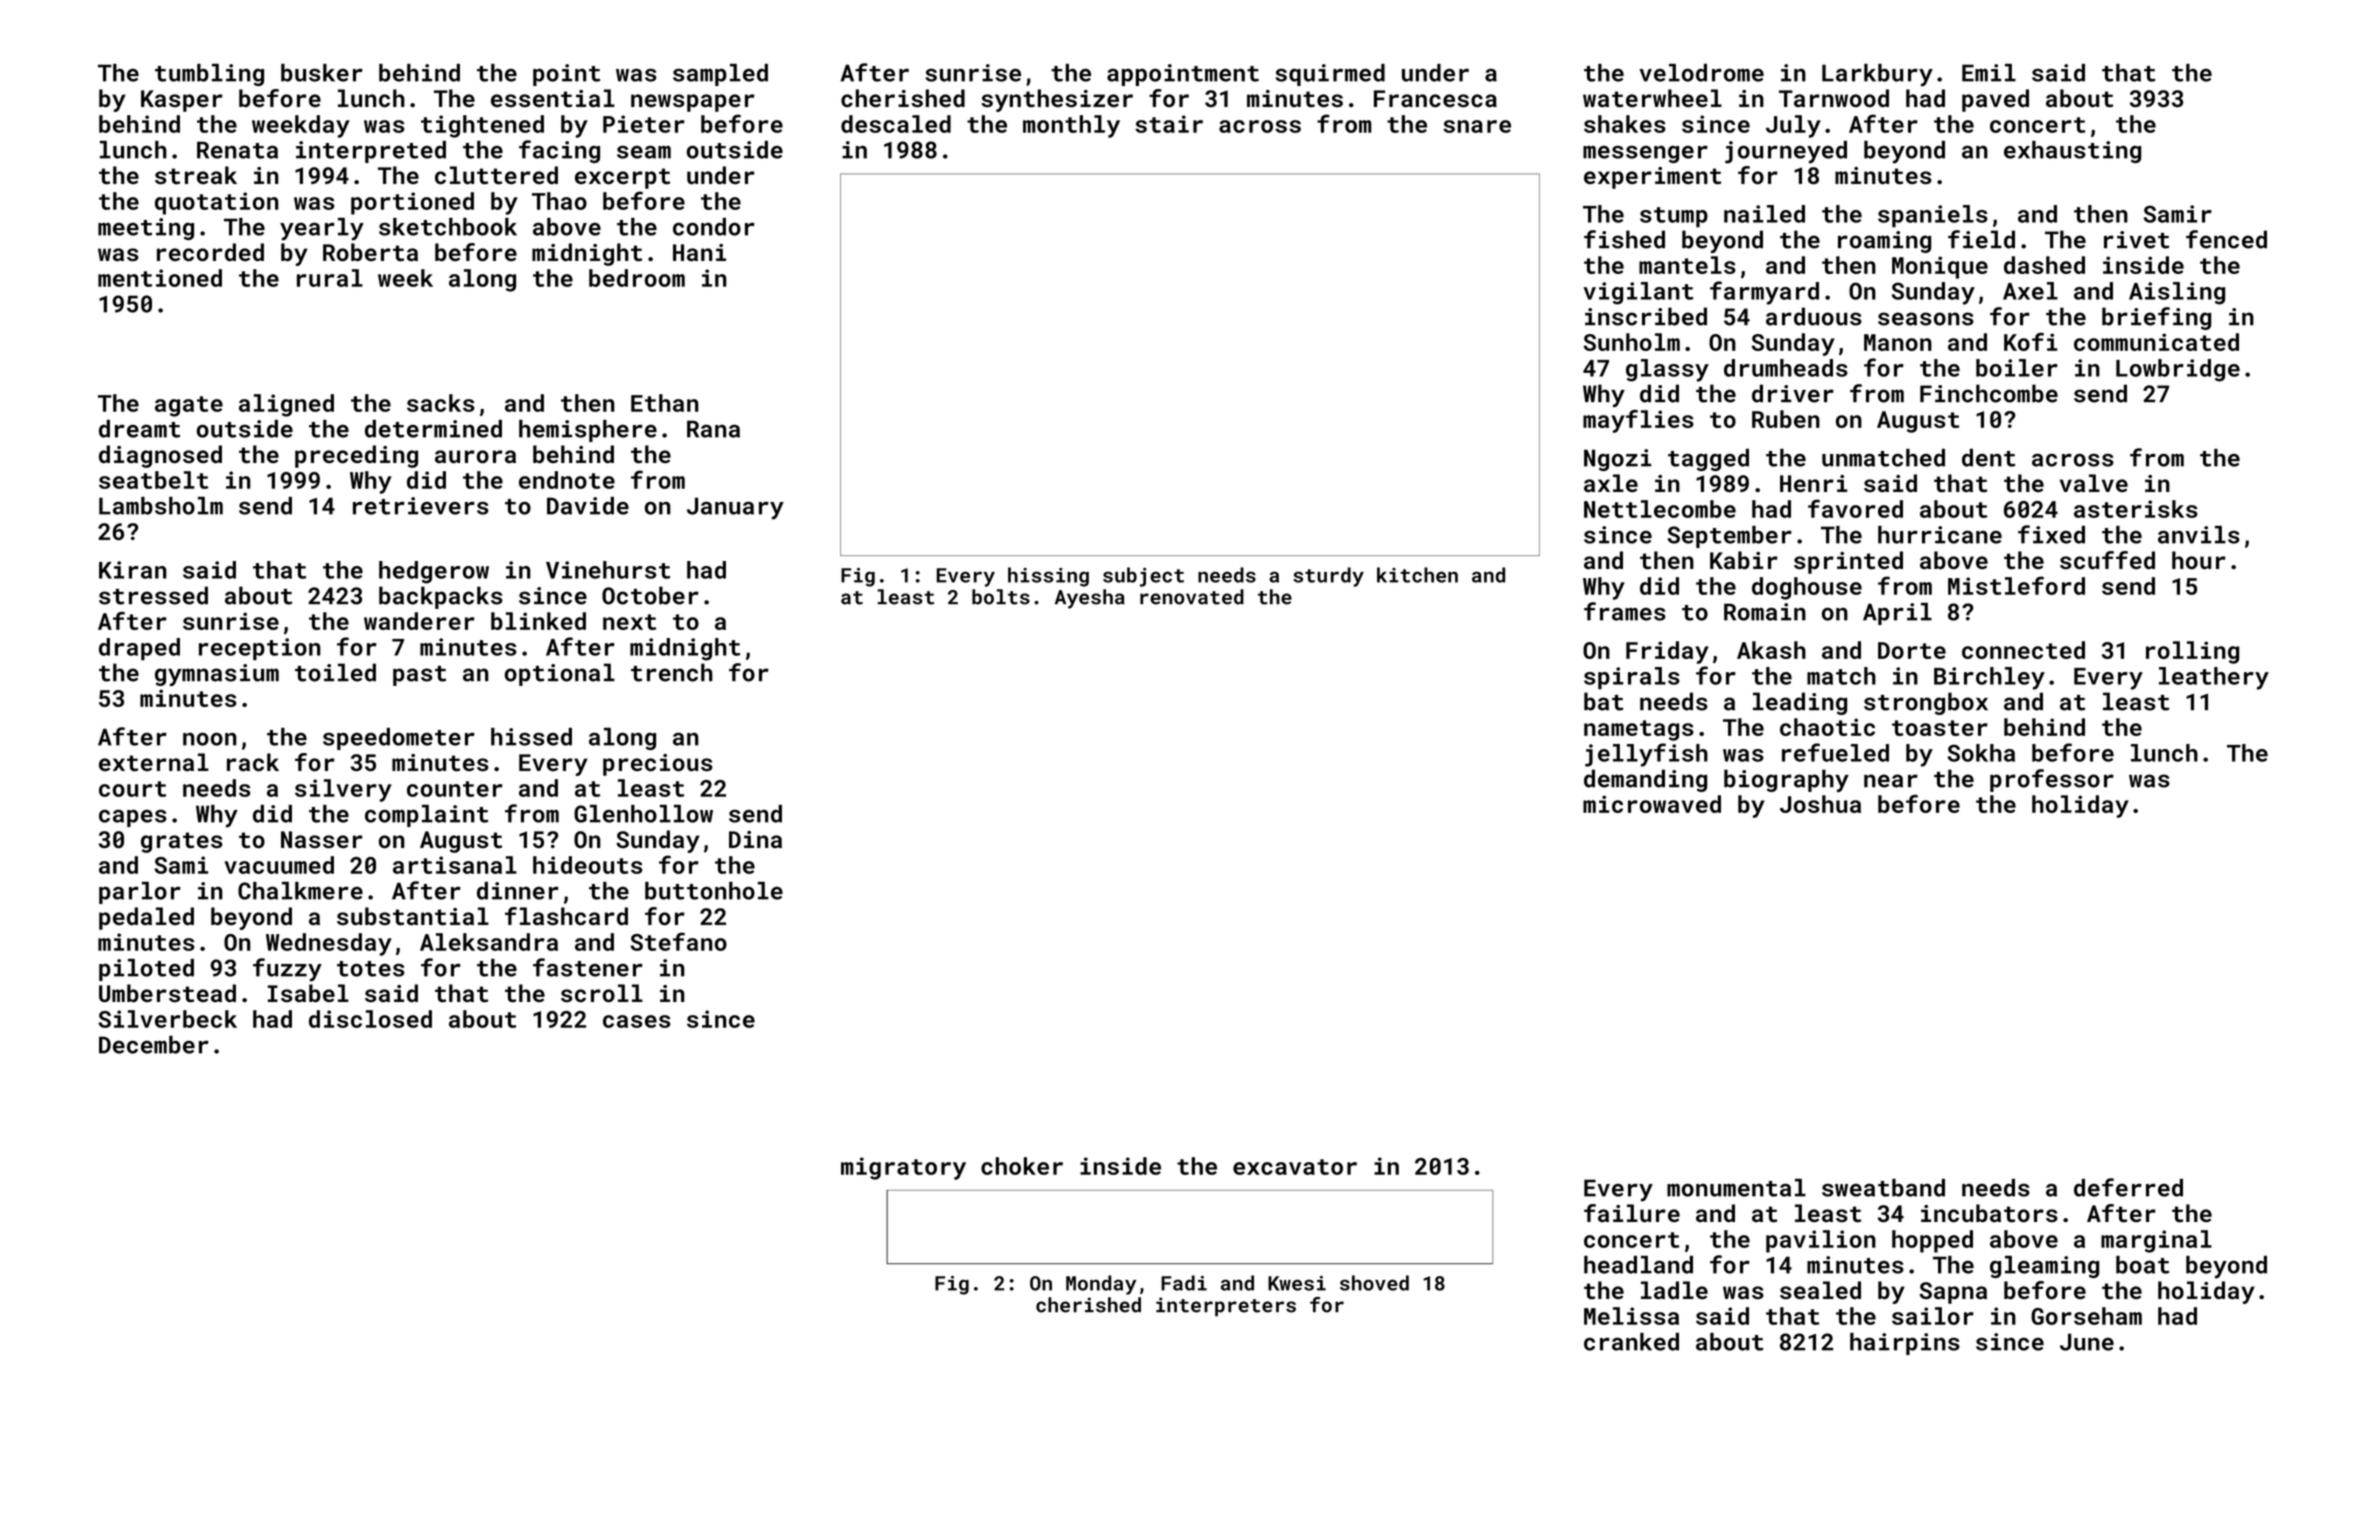 This screenshot has height=1540, width=2380. I want to click on hairpins, so click(1905, 1344).
